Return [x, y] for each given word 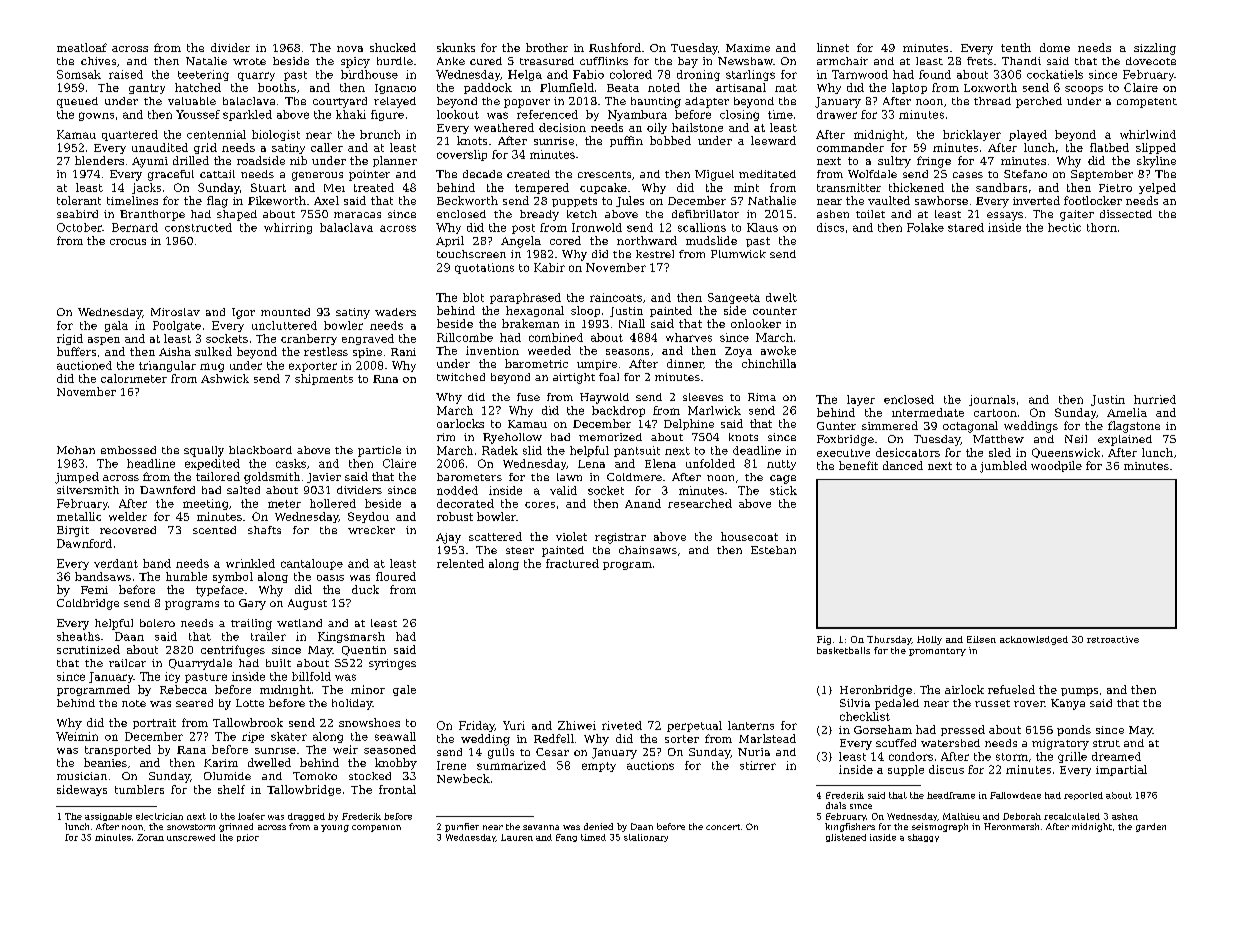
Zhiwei [577, 725]
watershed [950, 743]
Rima [762, 397]
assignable [108, 817]
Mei [334, 188]
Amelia [1127, 412]
